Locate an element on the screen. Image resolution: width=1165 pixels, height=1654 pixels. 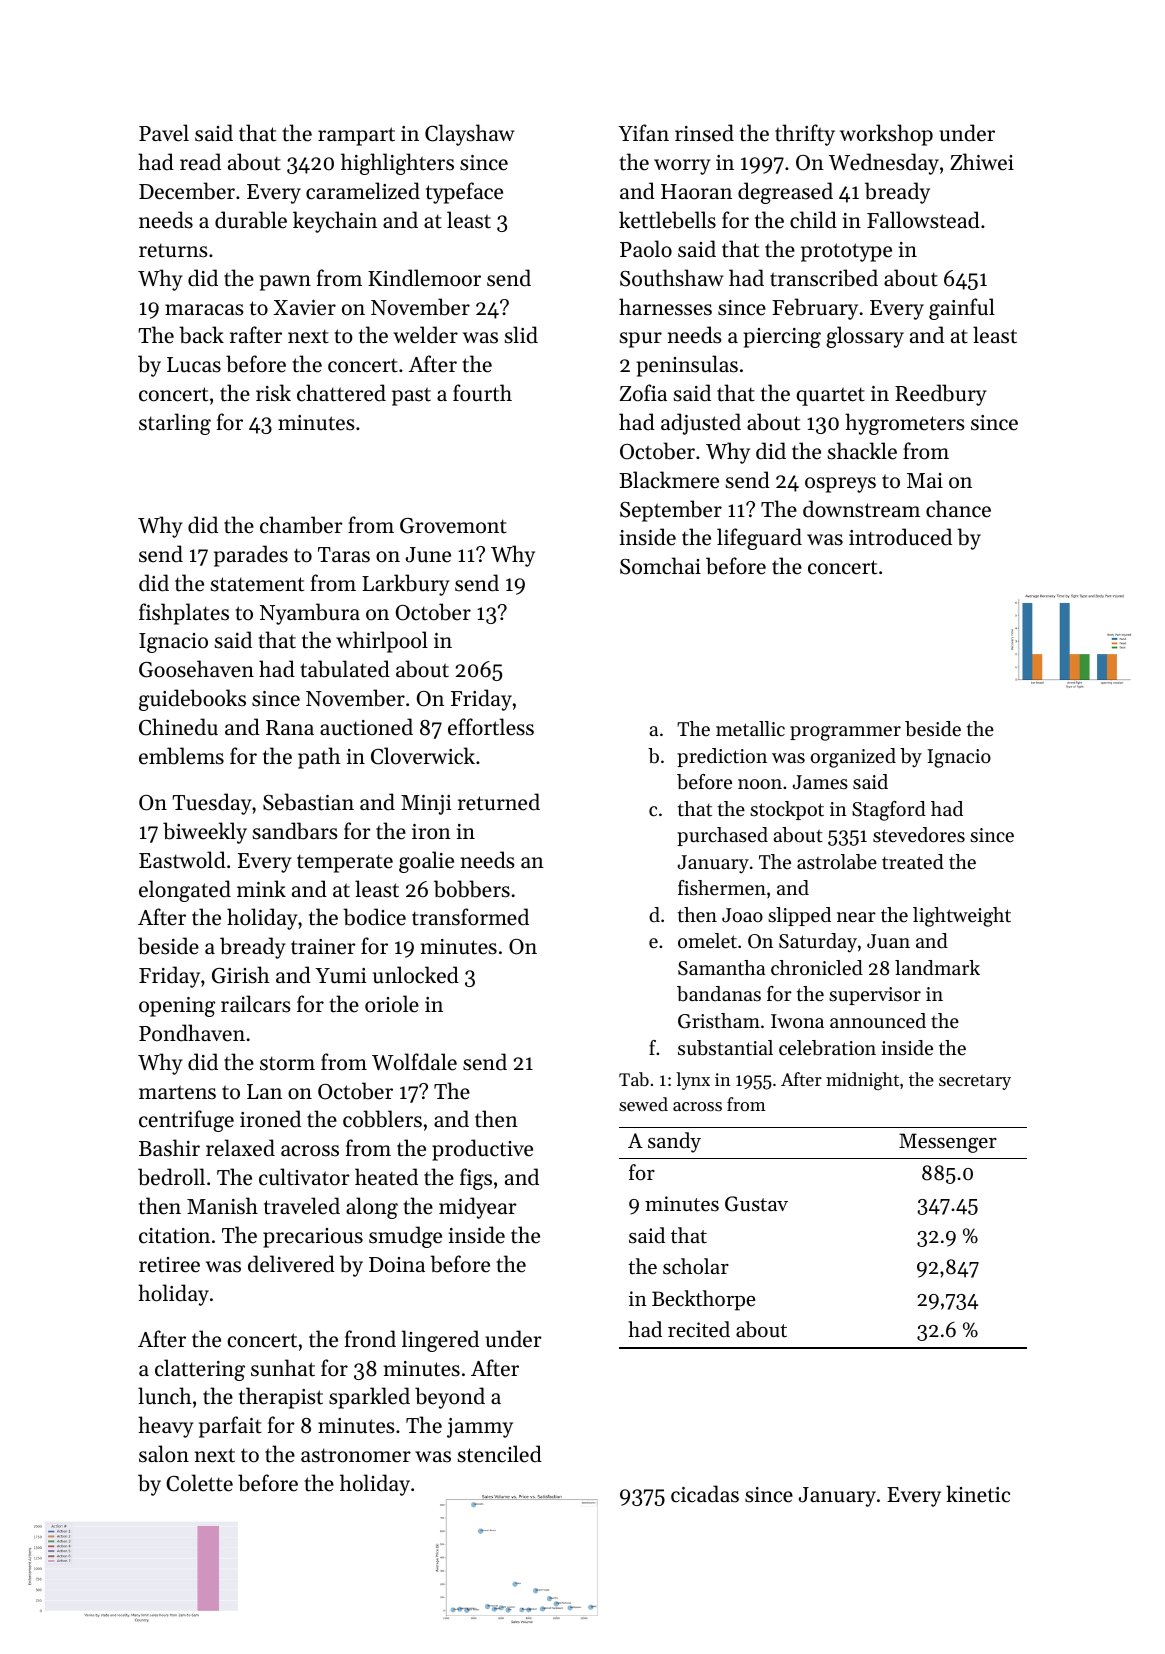
degreased is located at coordinates (785, 193).
